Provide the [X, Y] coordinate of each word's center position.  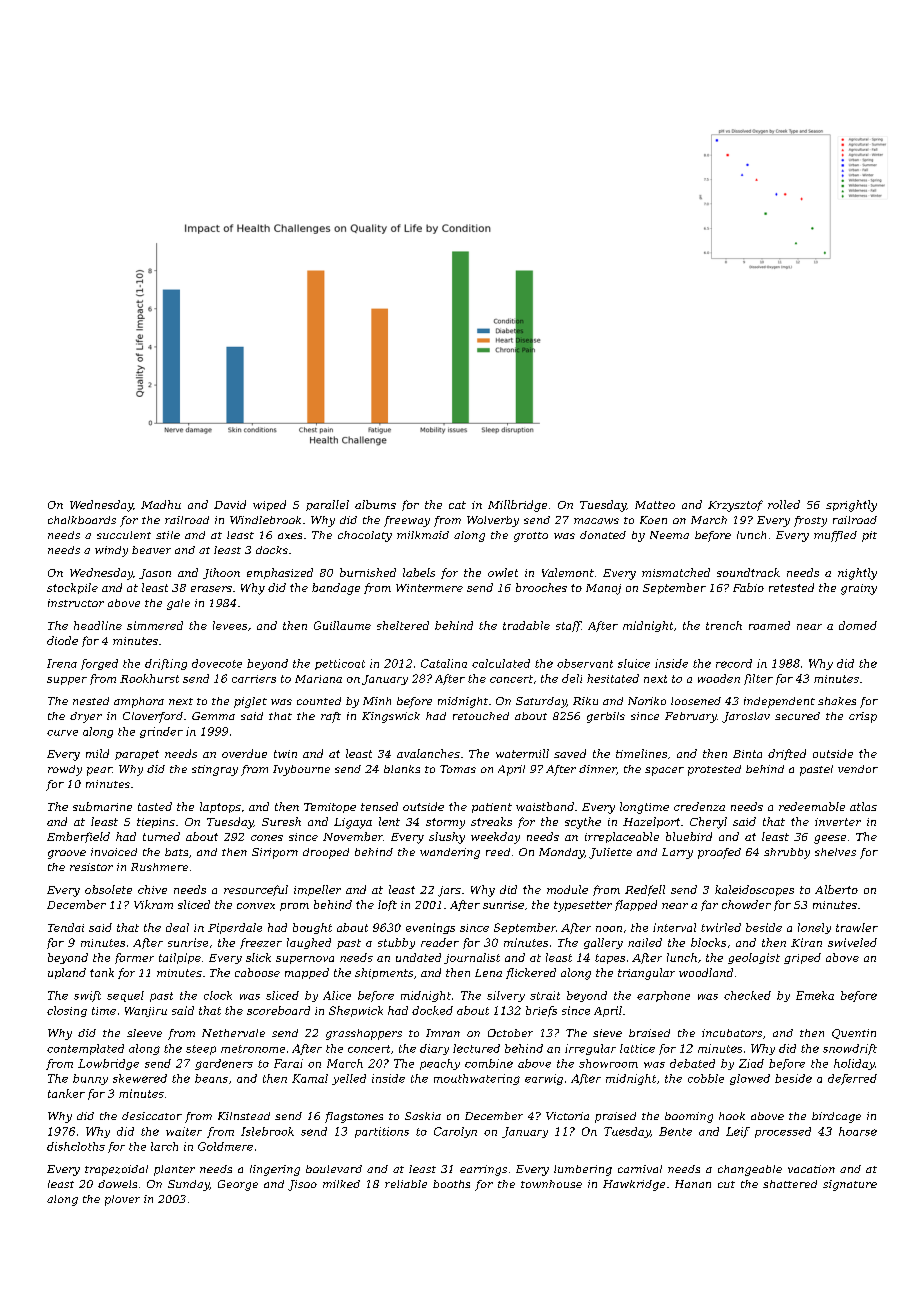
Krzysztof [735, 506]
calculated [501, 663]
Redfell [645, 890]
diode [62, 640]
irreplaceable [622, 837]
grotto [531, 537]
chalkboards [82, 520]
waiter [184, 1131]
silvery [506, 996]
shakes [837, 701]
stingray [215, 770]
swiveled [852, 942]
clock [218, 995]
